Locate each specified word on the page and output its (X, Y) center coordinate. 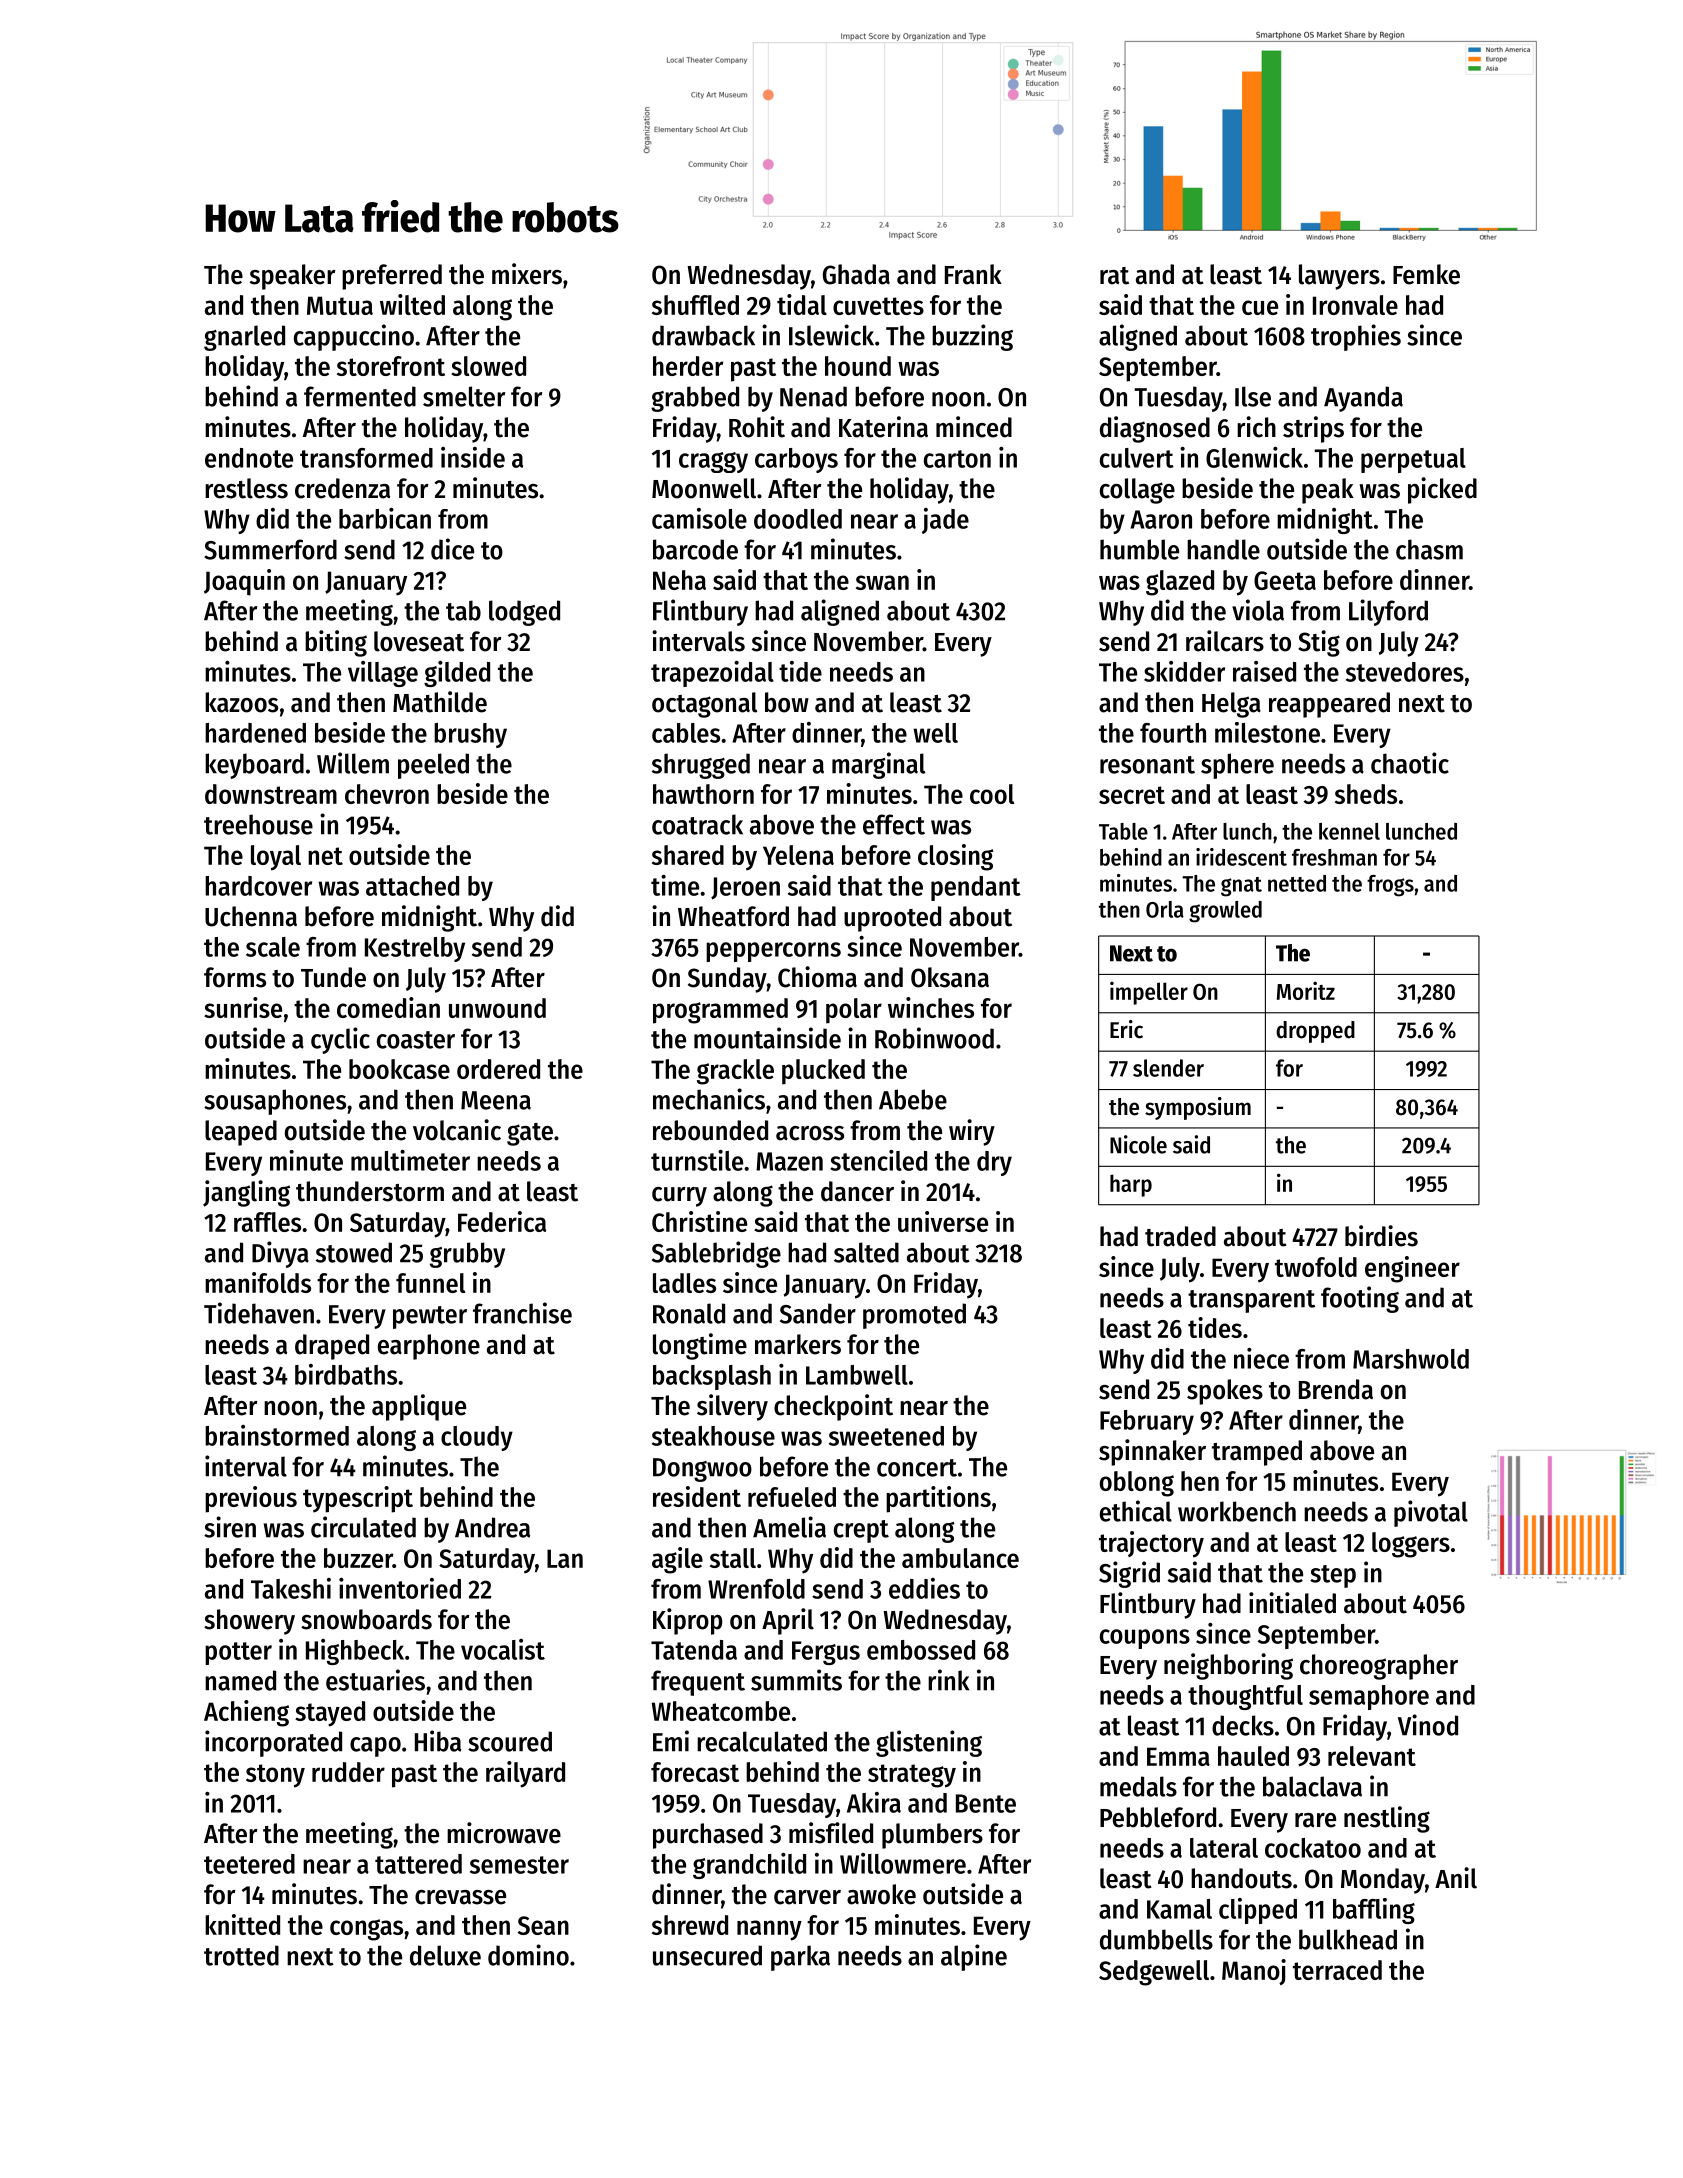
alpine (974, 1957)
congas (366, 1930)
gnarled (244, 338)
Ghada (856, 274)
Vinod (1428, 1725)
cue (1260, 307)
